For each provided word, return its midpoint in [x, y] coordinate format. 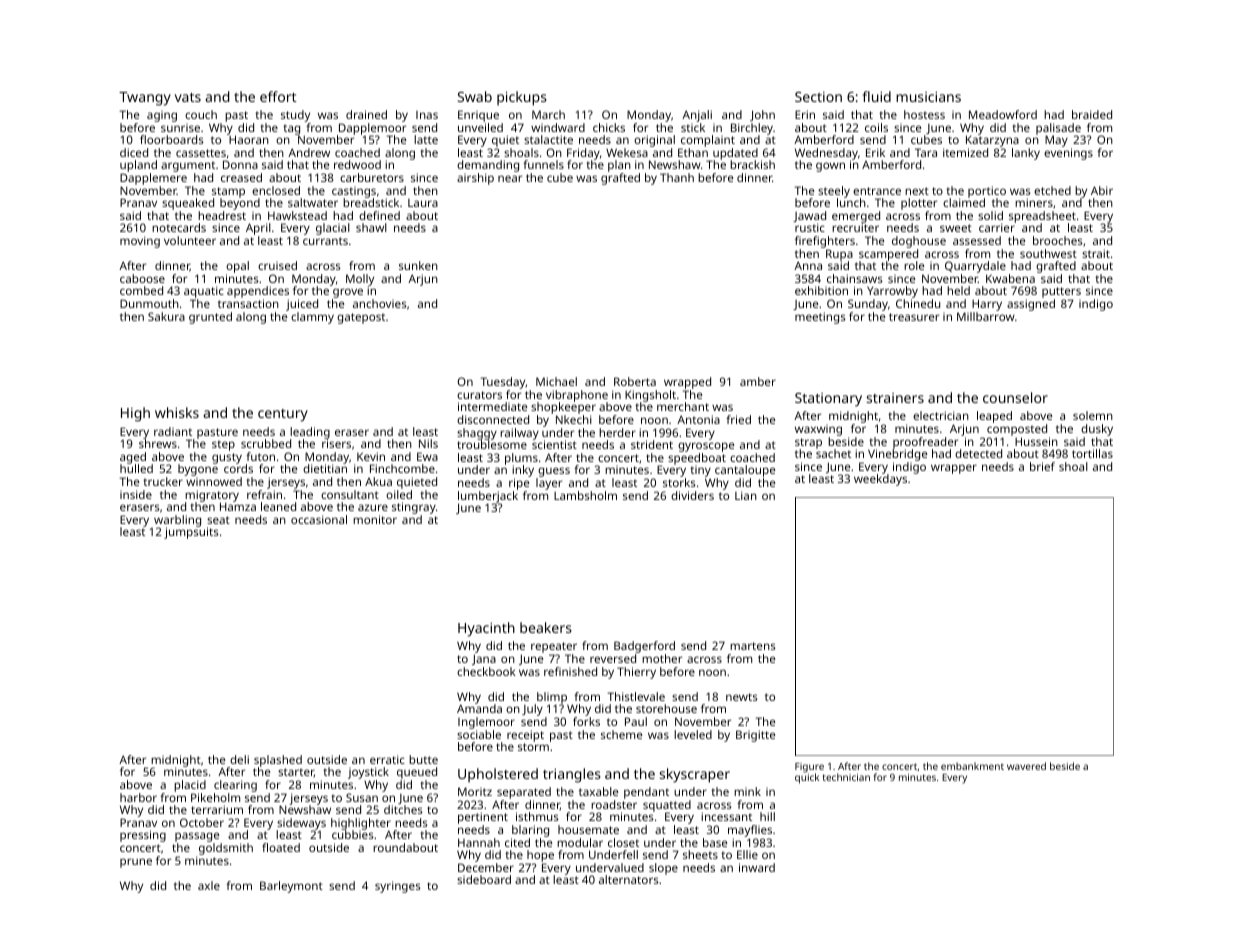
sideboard [484, 879]
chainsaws [854, 278]
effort [278, 96]
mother [662, 658]
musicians [928, 96]
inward [757, 867]
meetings [820, 318]
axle [209, 885]
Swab [475, 96]
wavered [1026, 766]
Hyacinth [486, 629]
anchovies [379, 303]
